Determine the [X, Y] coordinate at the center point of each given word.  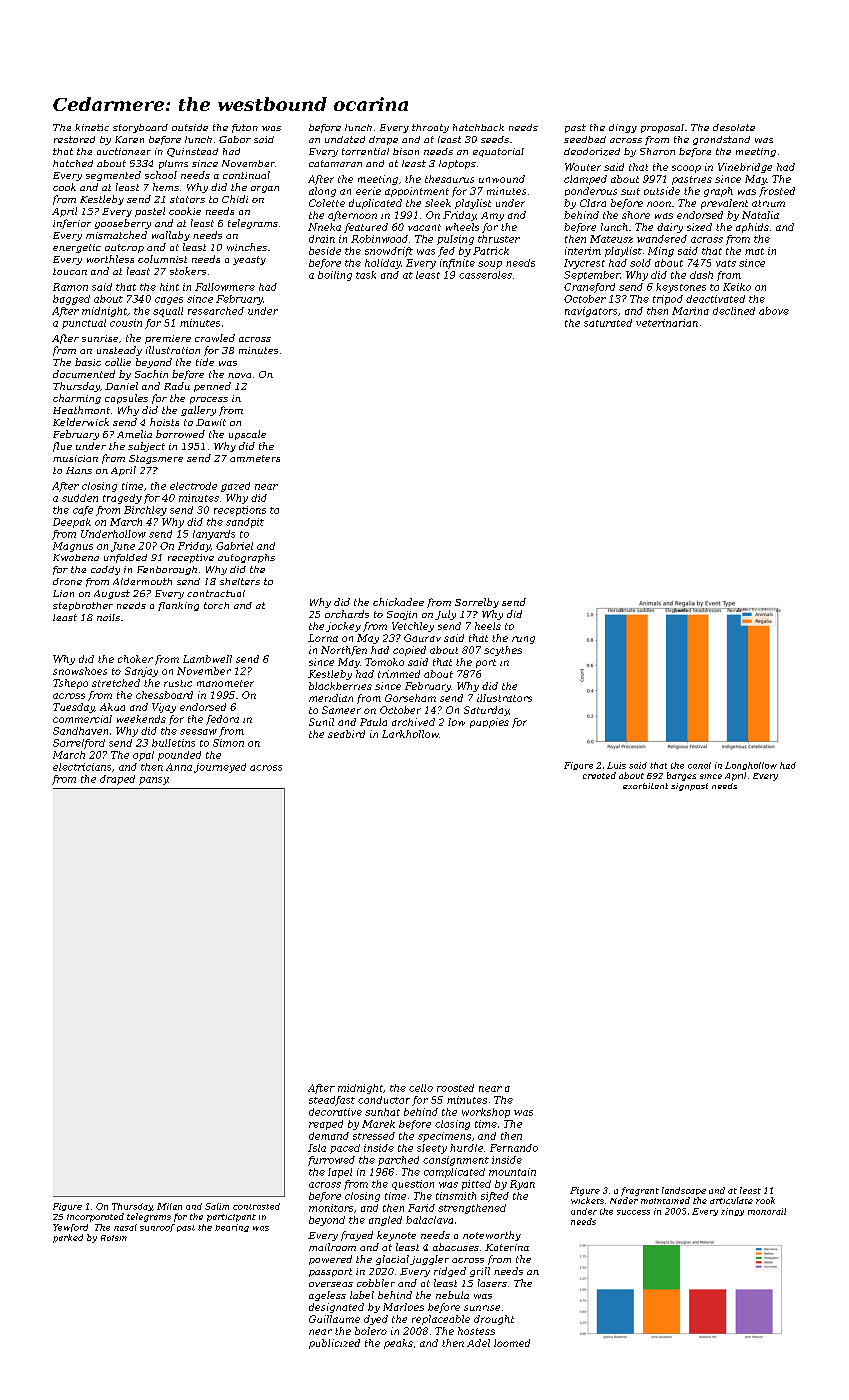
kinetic [92, 127]
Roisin [114, 1238]
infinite [457, 264]
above [774, 311]
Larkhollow [410, 734]
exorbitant [645, 786]
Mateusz [611, 239]
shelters [240, 581]
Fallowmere [225, 287]
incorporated [95, 1217]
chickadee [398, 602]
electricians [82, 767]
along [322, 192]
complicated [454, 1173]
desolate [734, 127]
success [633, 1212]
